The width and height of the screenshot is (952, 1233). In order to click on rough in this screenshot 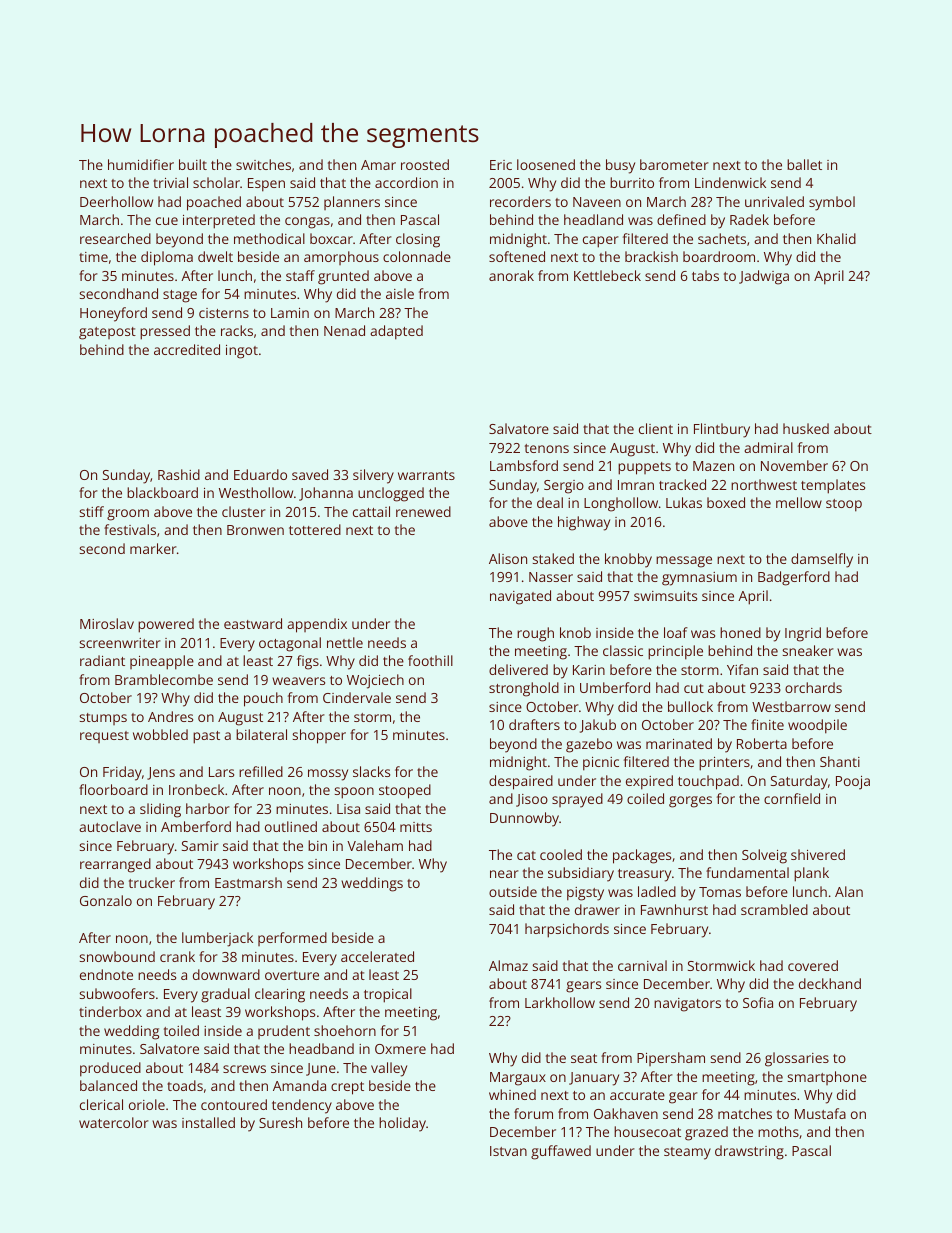, I will do `click(535, 634)`.
